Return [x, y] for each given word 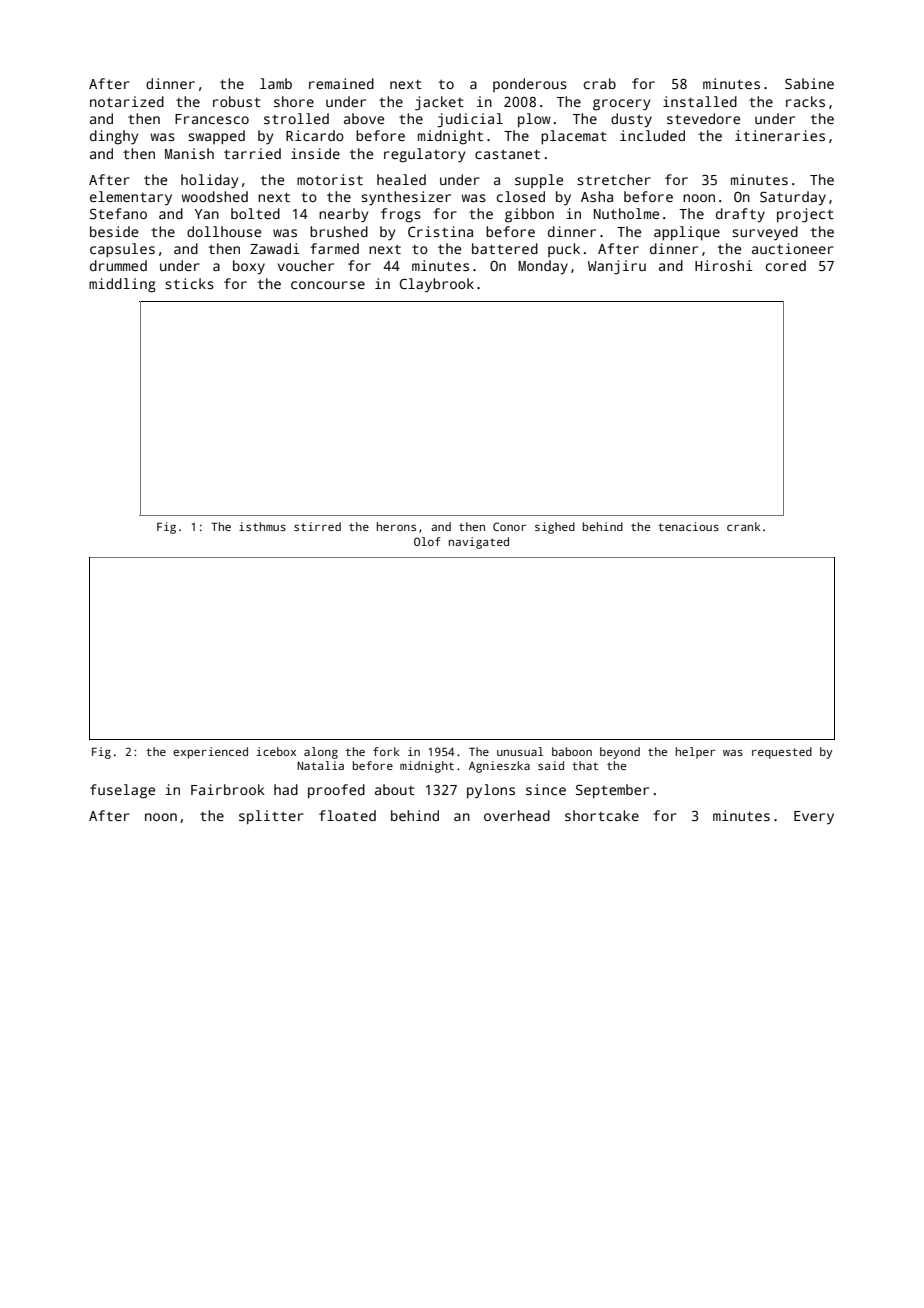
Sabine [809, 83]
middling [122, 285]
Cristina [440, 231]
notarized [127, 101]
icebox [276, 751]
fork [386, 751]
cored [786, 265]
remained [341, 83]
